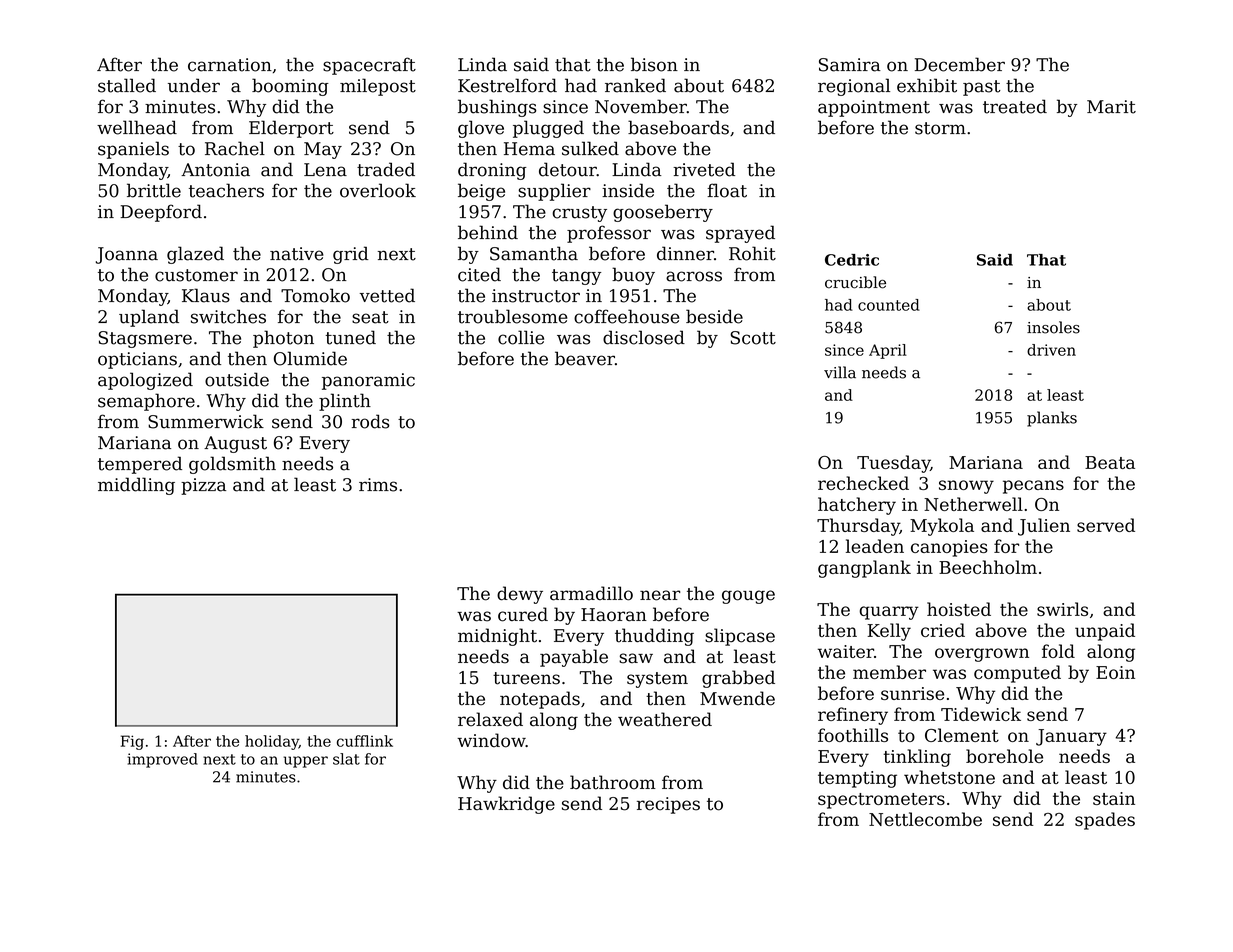  I want to click on rechecked, so click(863, 483).
